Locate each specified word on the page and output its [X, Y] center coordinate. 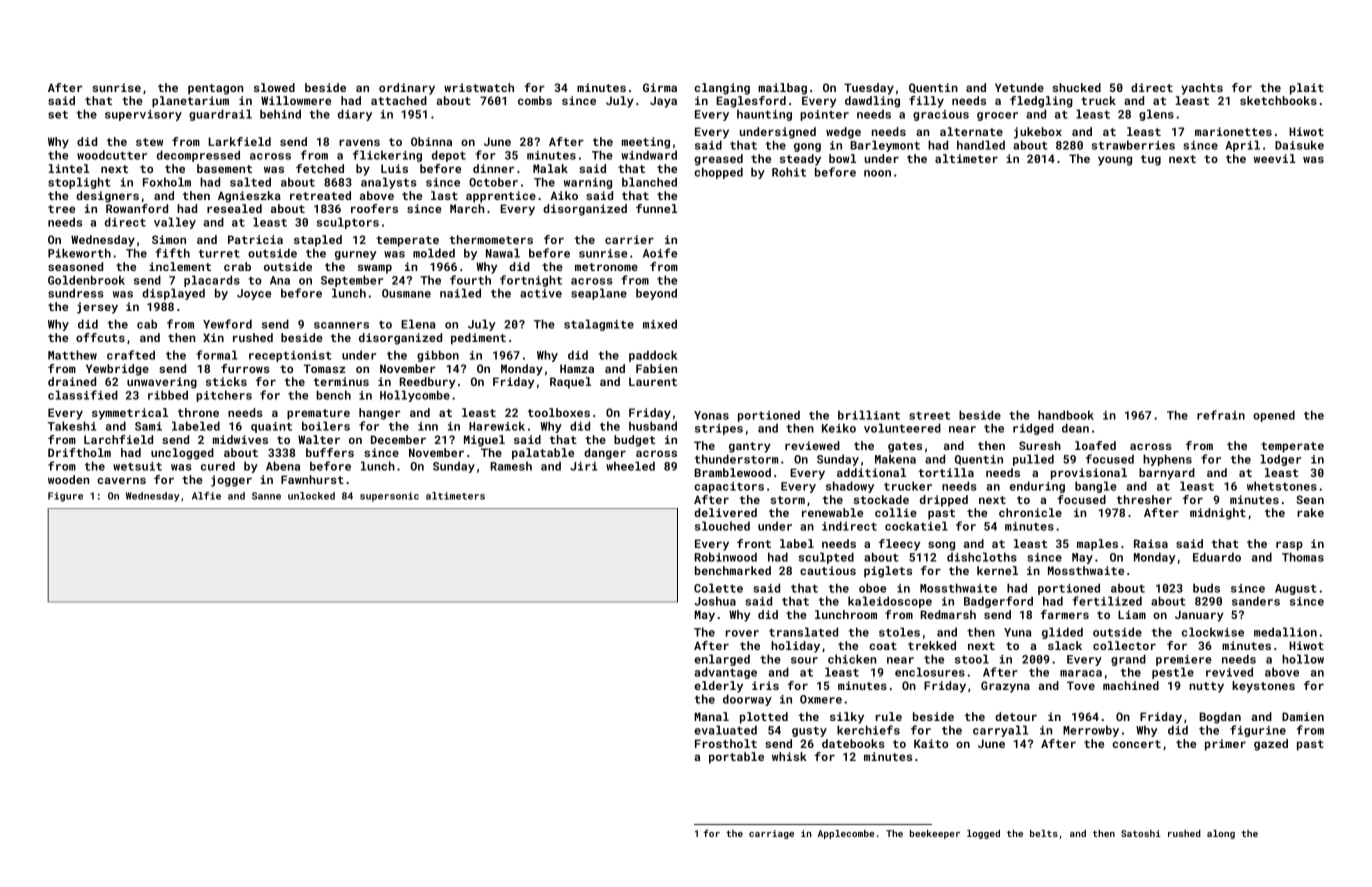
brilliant [869, 415]
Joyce [254, 294]
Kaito [931, 743]
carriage [771, 834]
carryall [1000, 731]
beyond [656, 294]
